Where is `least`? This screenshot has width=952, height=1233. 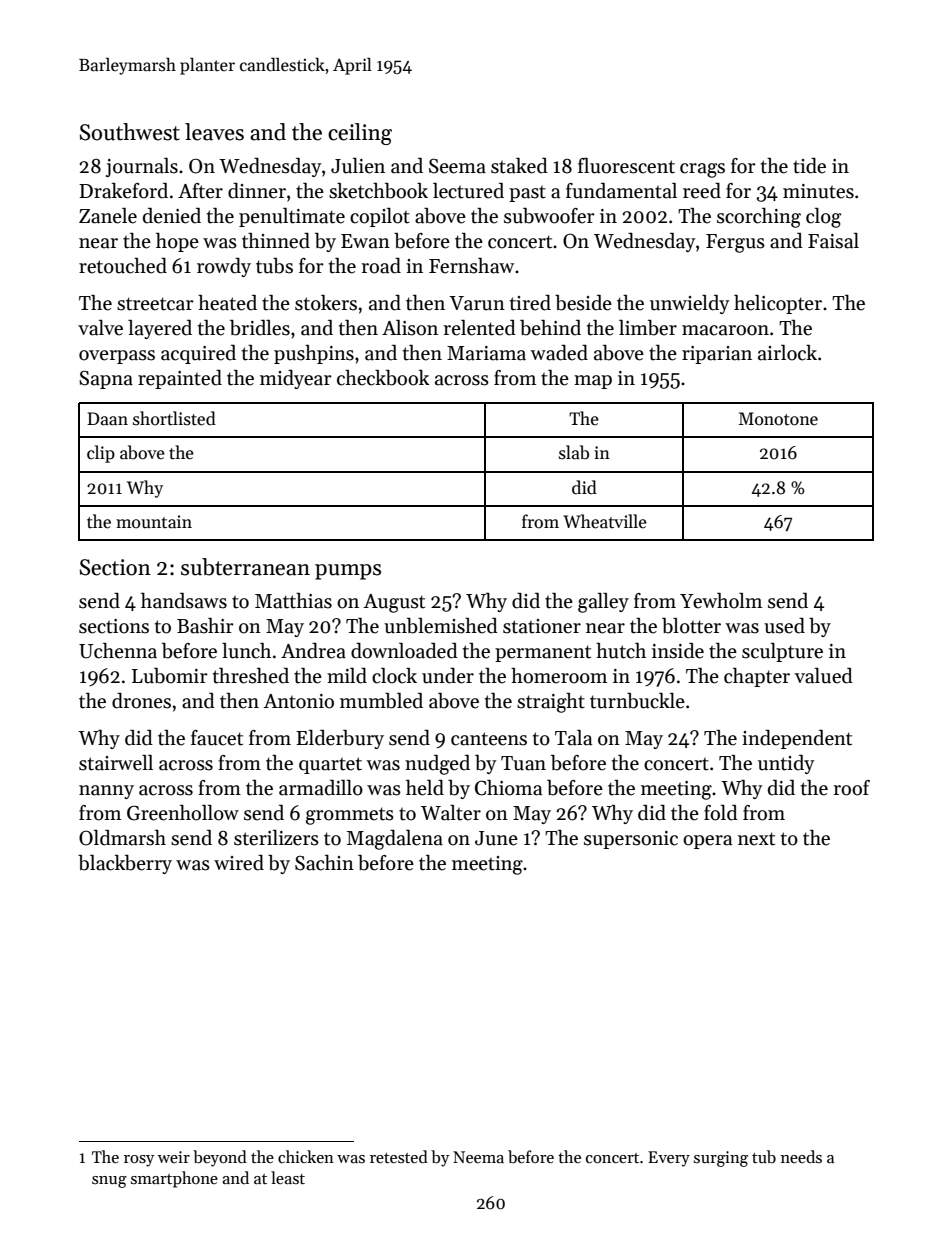 least is located at coordinates (288, 1177).
